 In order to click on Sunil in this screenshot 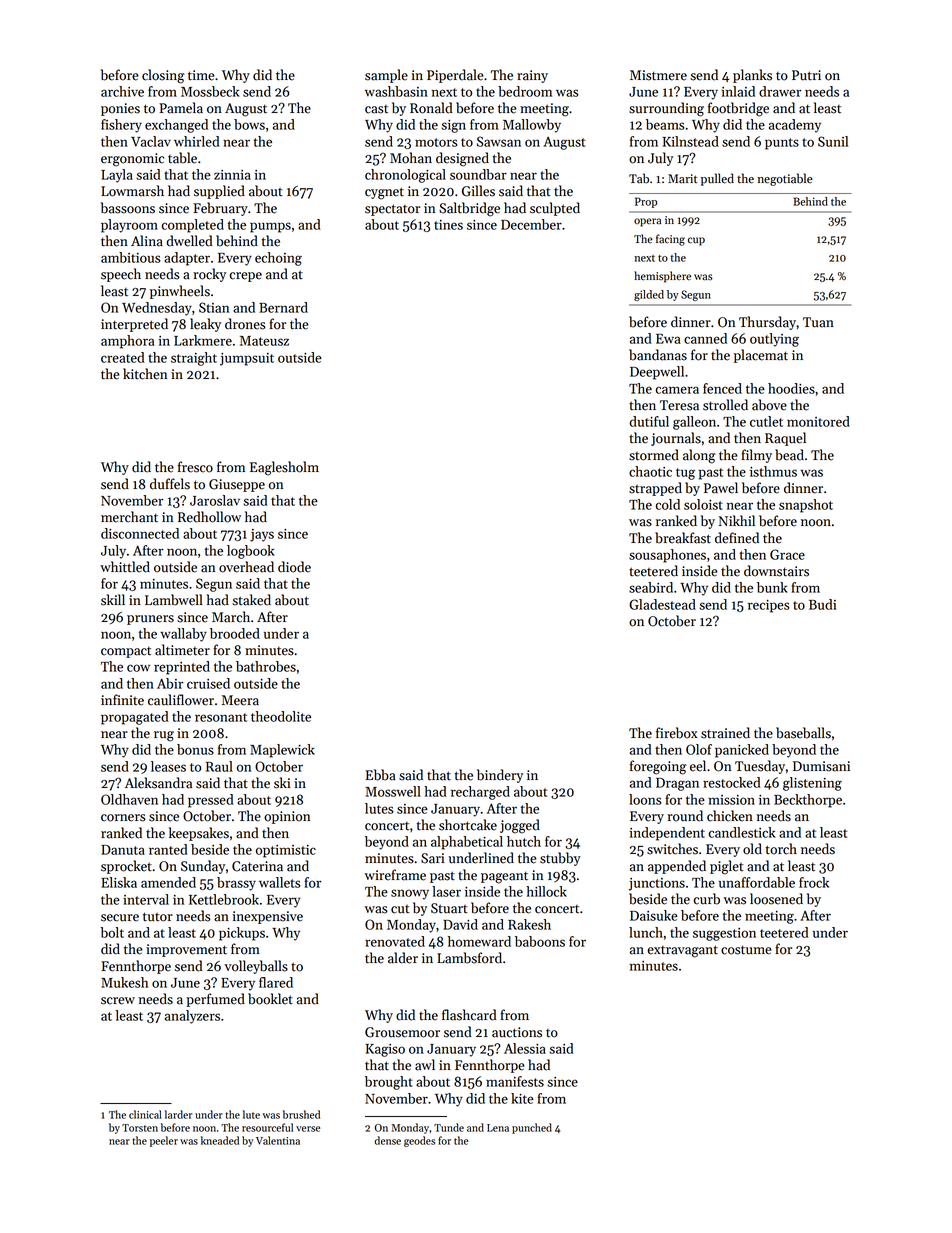, I will do `click(833, 141)`.
